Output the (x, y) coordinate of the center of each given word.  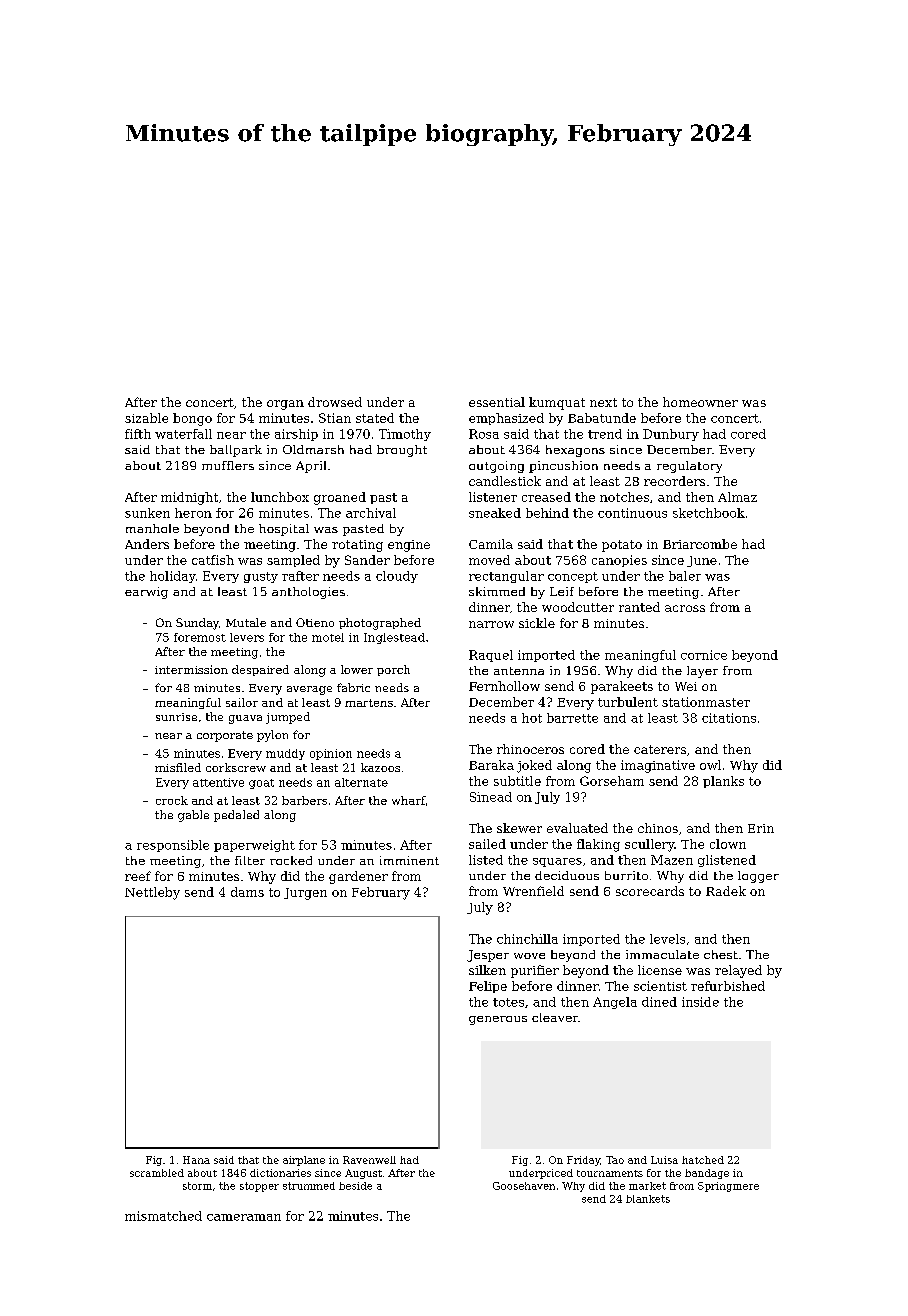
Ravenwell (369, 1160)
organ (285, 405)
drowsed (335, 402)
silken (487, 970)
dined (659, 1002)
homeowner (700, 402)
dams (247, 892)
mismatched (163, 1216)
